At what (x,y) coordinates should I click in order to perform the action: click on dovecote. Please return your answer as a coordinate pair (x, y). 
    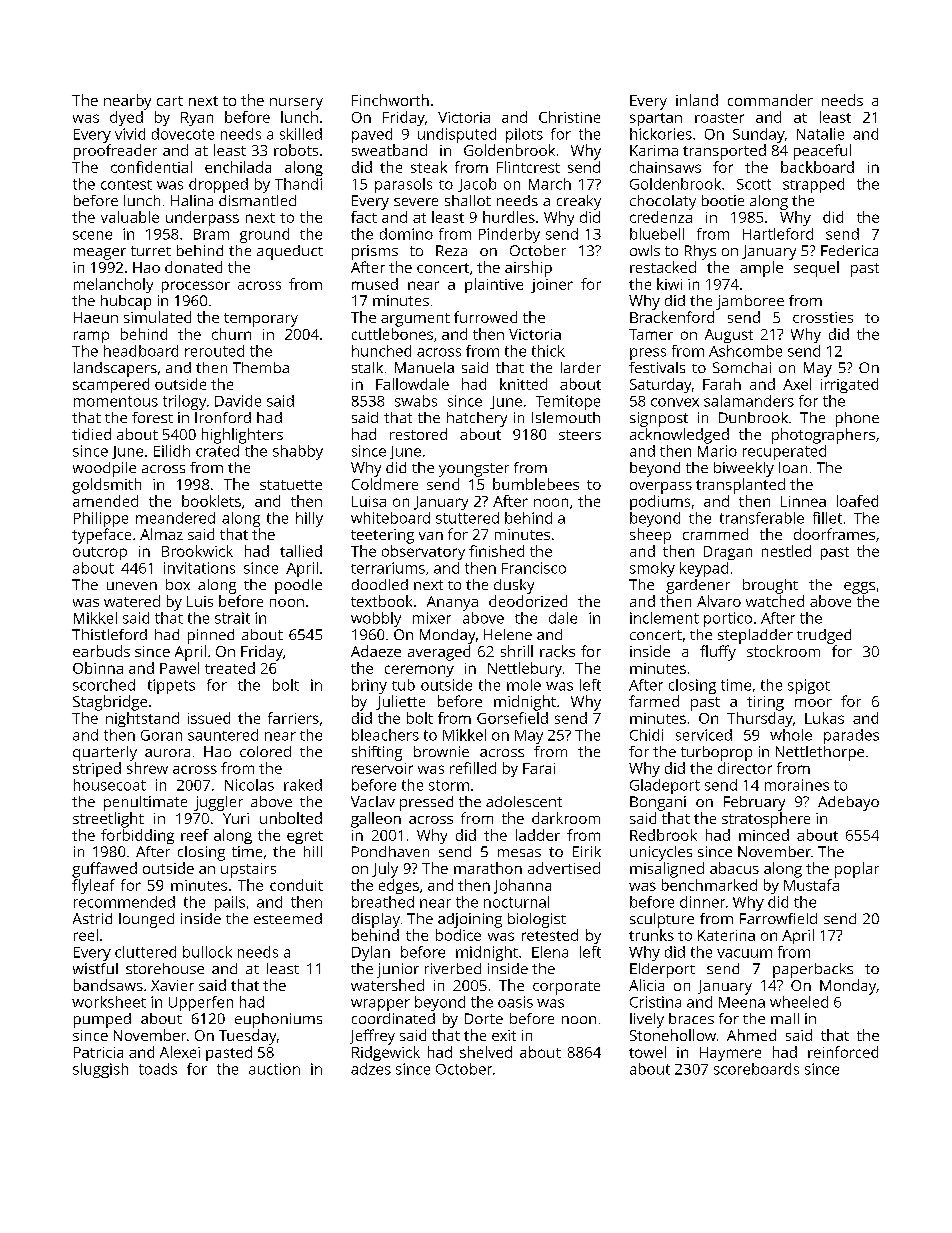
    Looking at the image, I should click on (183, 134).
